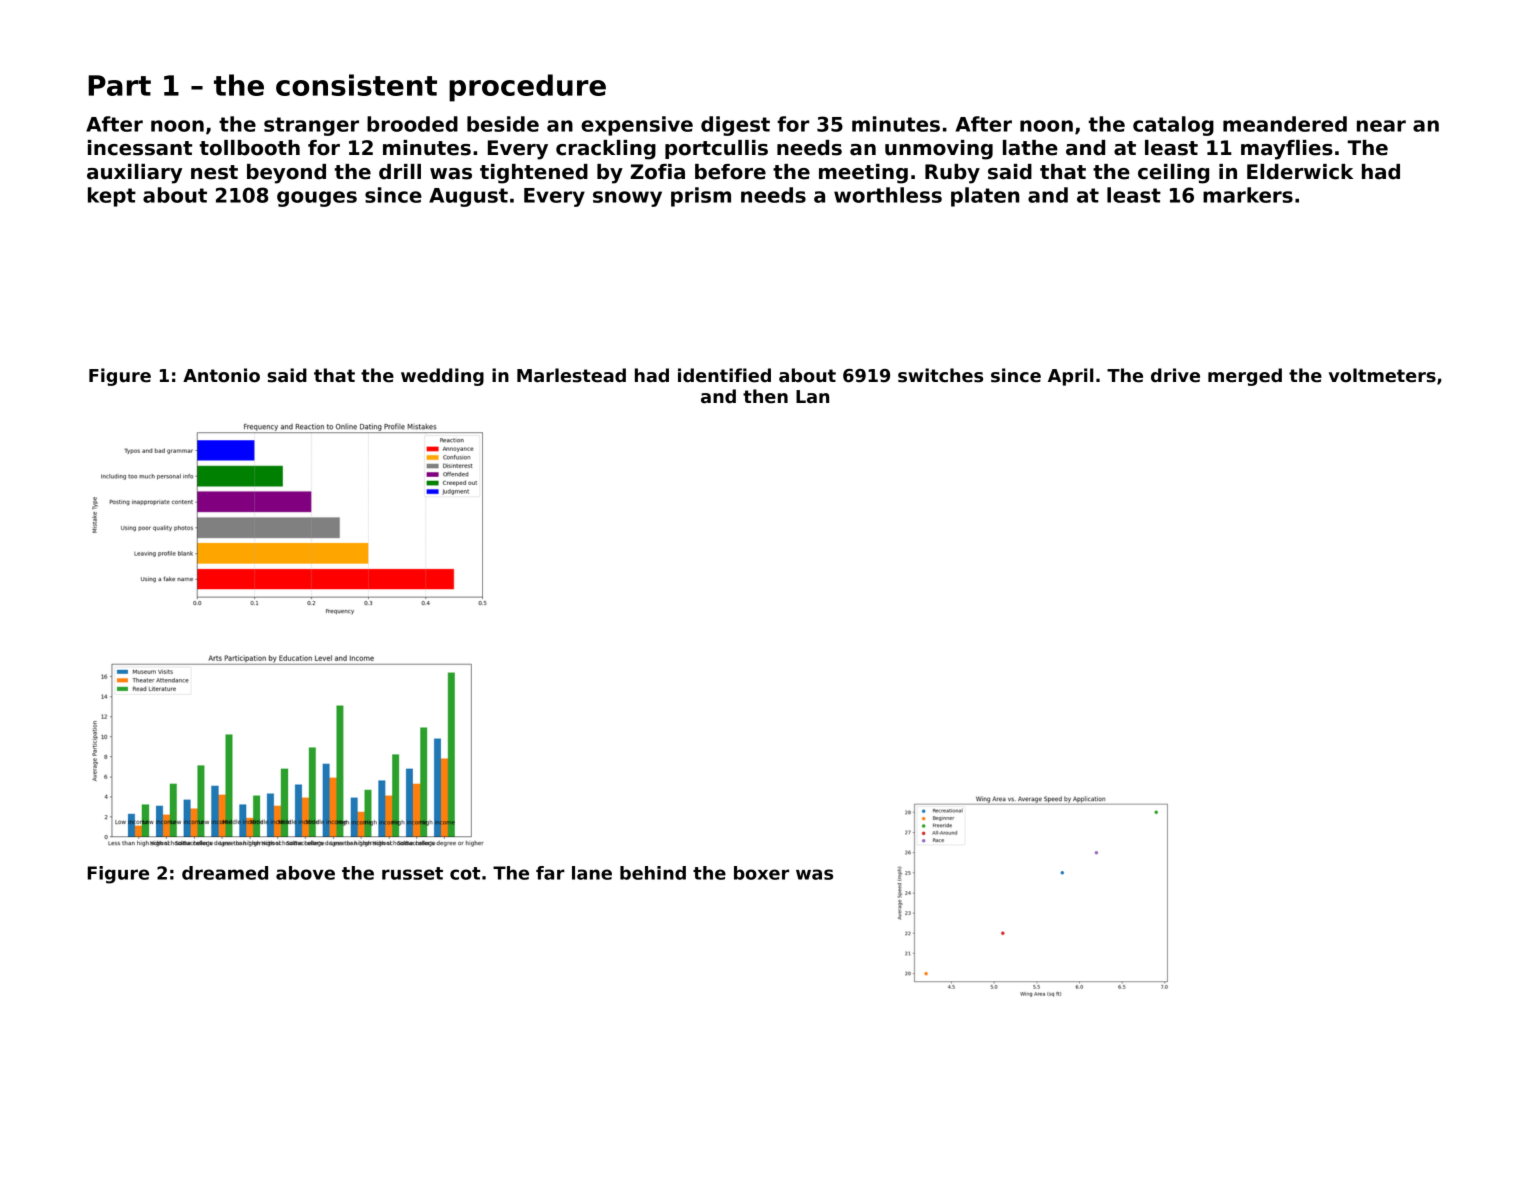  Describe the element at coordinates (765, 396) in the screenshot. I see `then` at that location.
